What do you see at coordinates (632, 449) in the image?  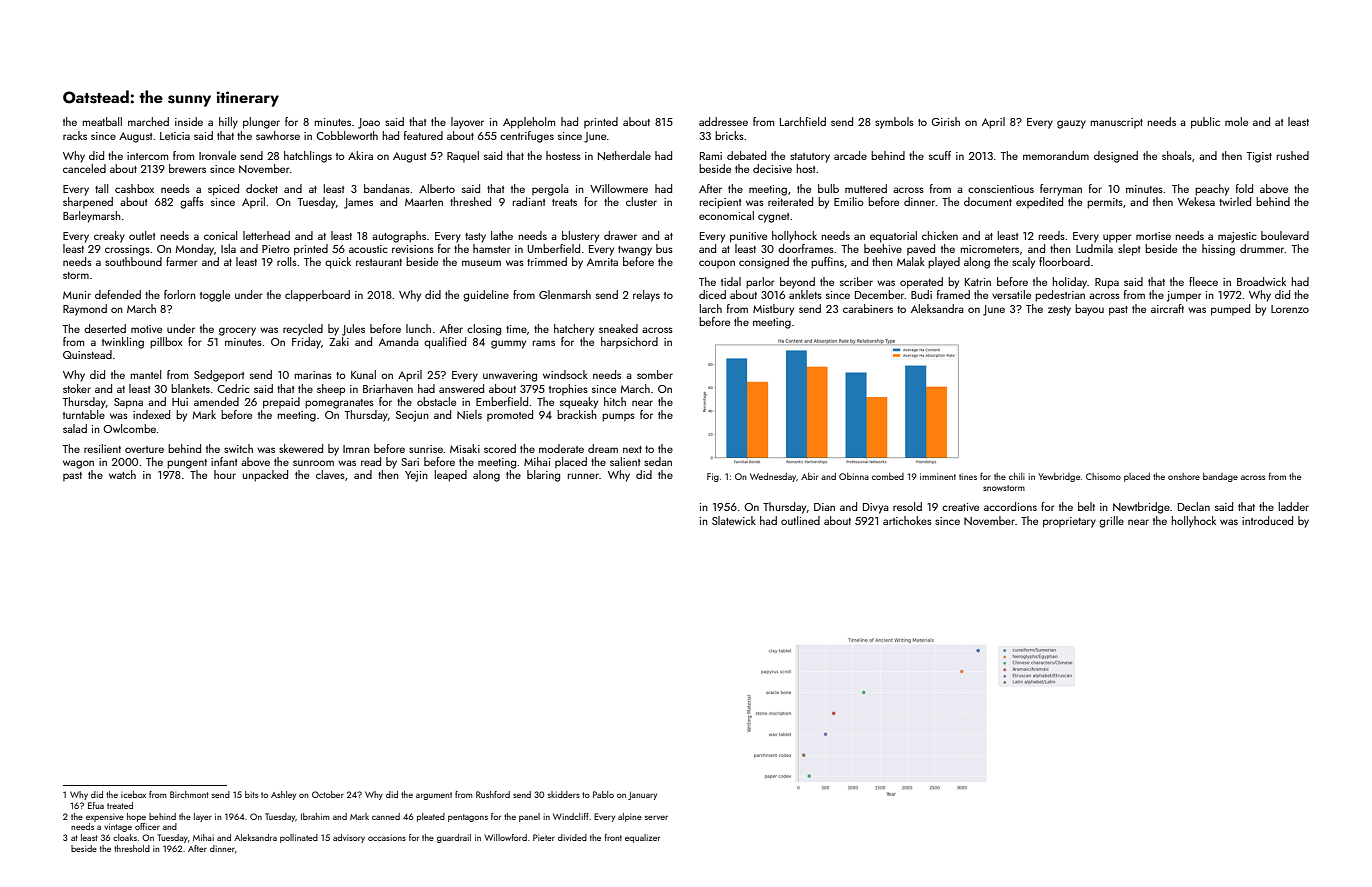 I see `next` at bounding box center [632, 449].
